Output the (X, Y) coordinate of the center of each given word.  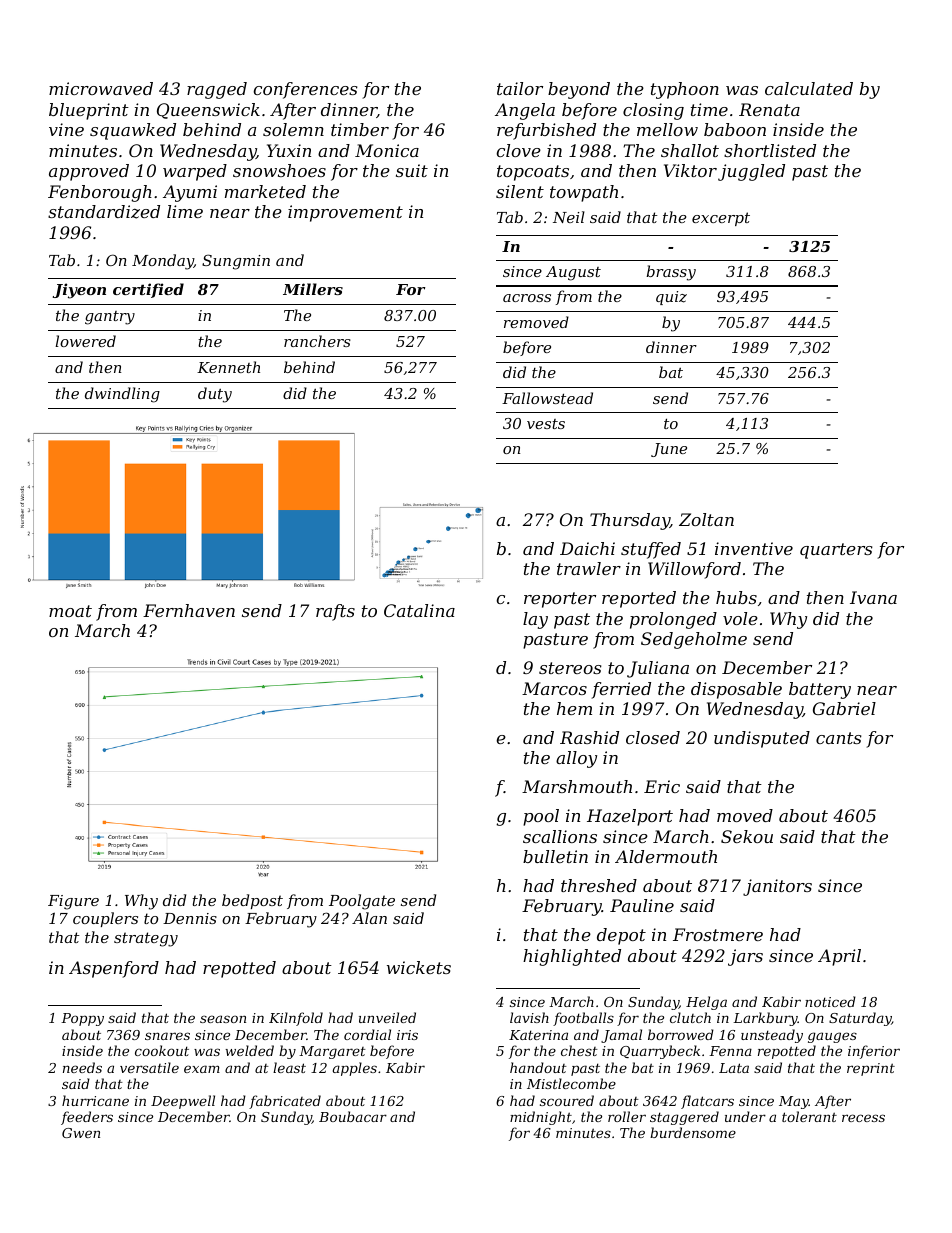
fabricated (285, 1102)
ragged (217, 90)
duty (215, 395)
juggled (751, 172)
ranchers (317, 341)
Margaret (332, 1052)
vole (740, 618)
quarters (836, 551)
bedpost (252, 901)
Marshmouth (577, 786)
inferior (874, 1052)
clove (519, 150)
